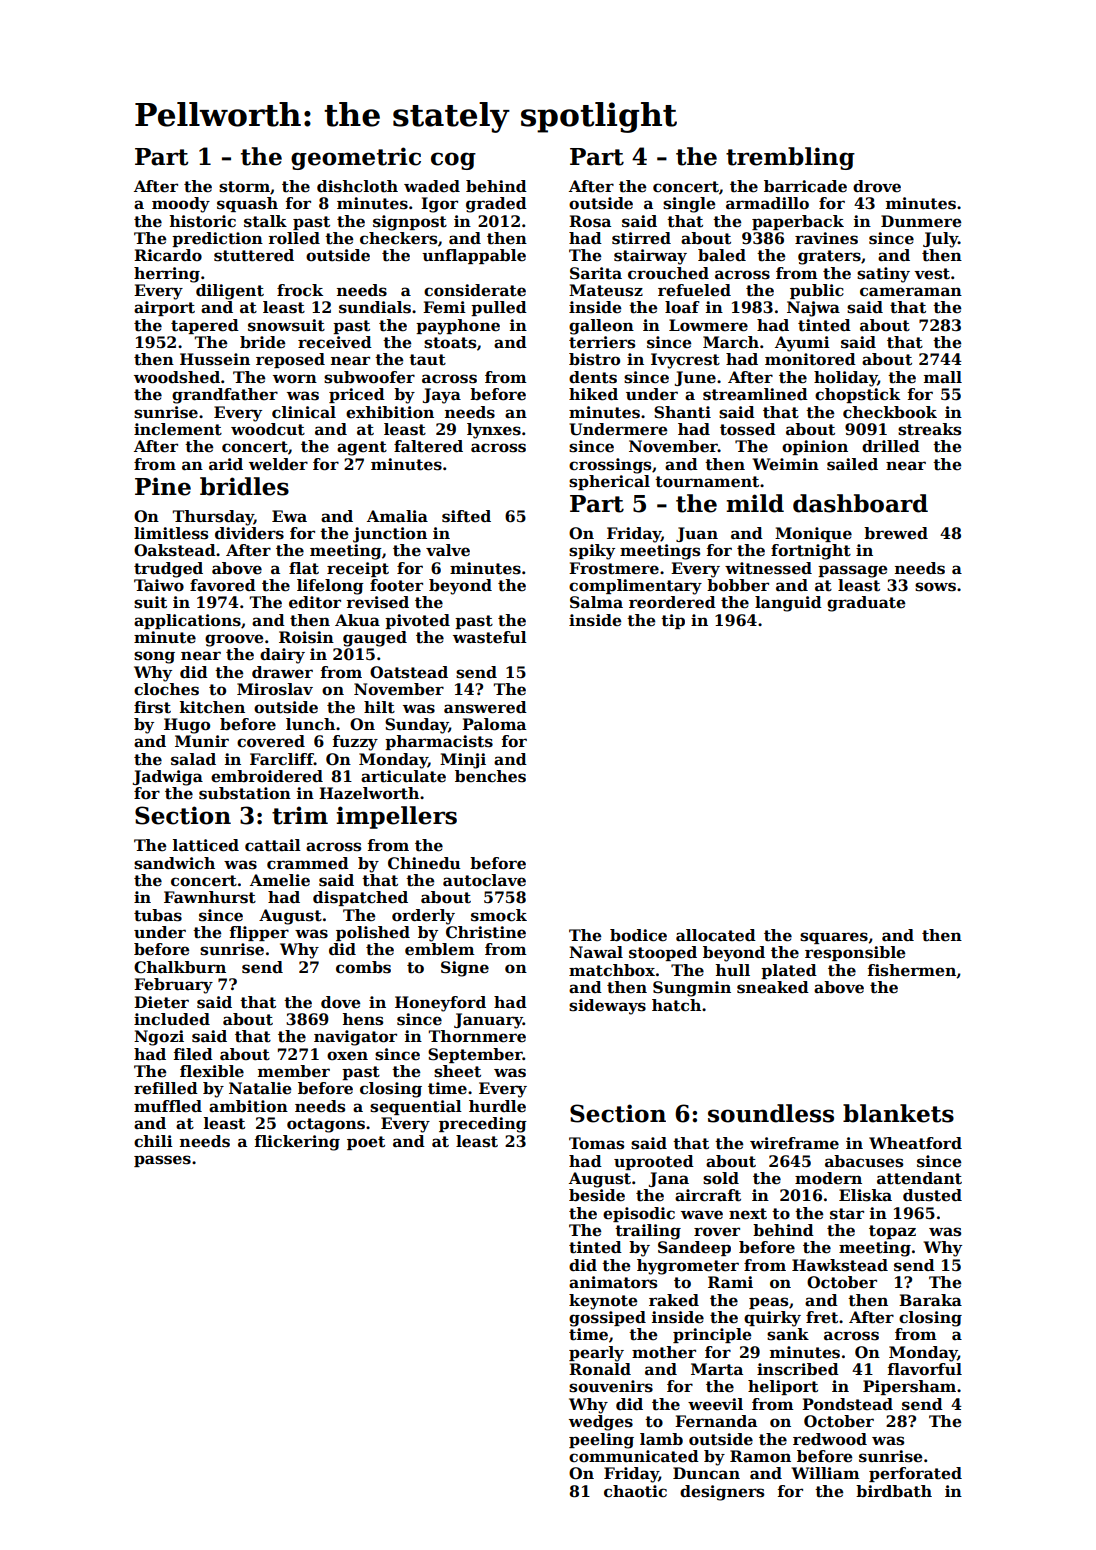 The height and width of the screenshot is (1550, 1096). What do you see at coordinates (596, 1354) in the screenshot?
I see `pearly` at bounding box center [596, 1354].
